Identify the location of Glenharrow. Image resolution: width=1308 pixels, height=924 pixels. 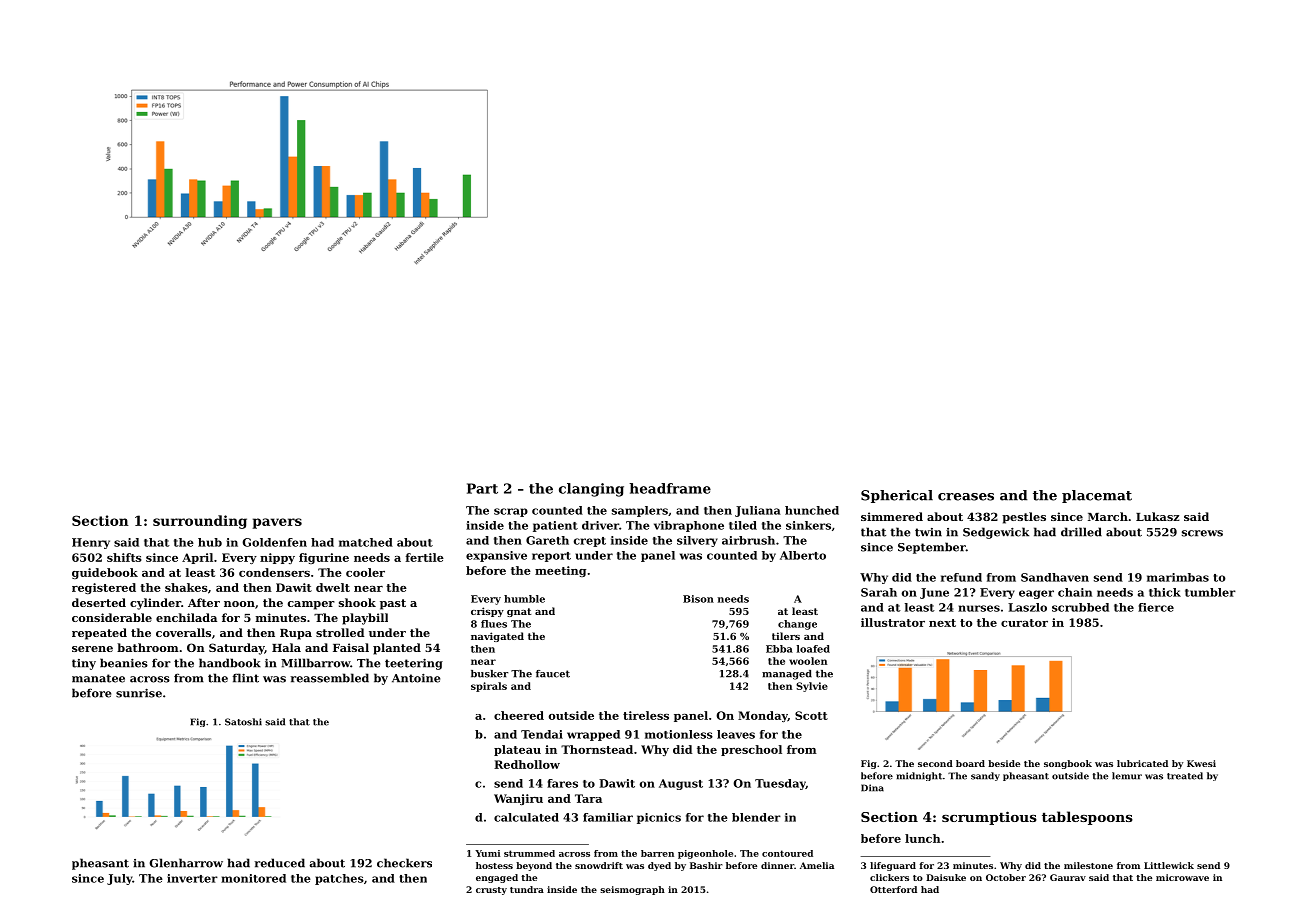
(186, 863).
